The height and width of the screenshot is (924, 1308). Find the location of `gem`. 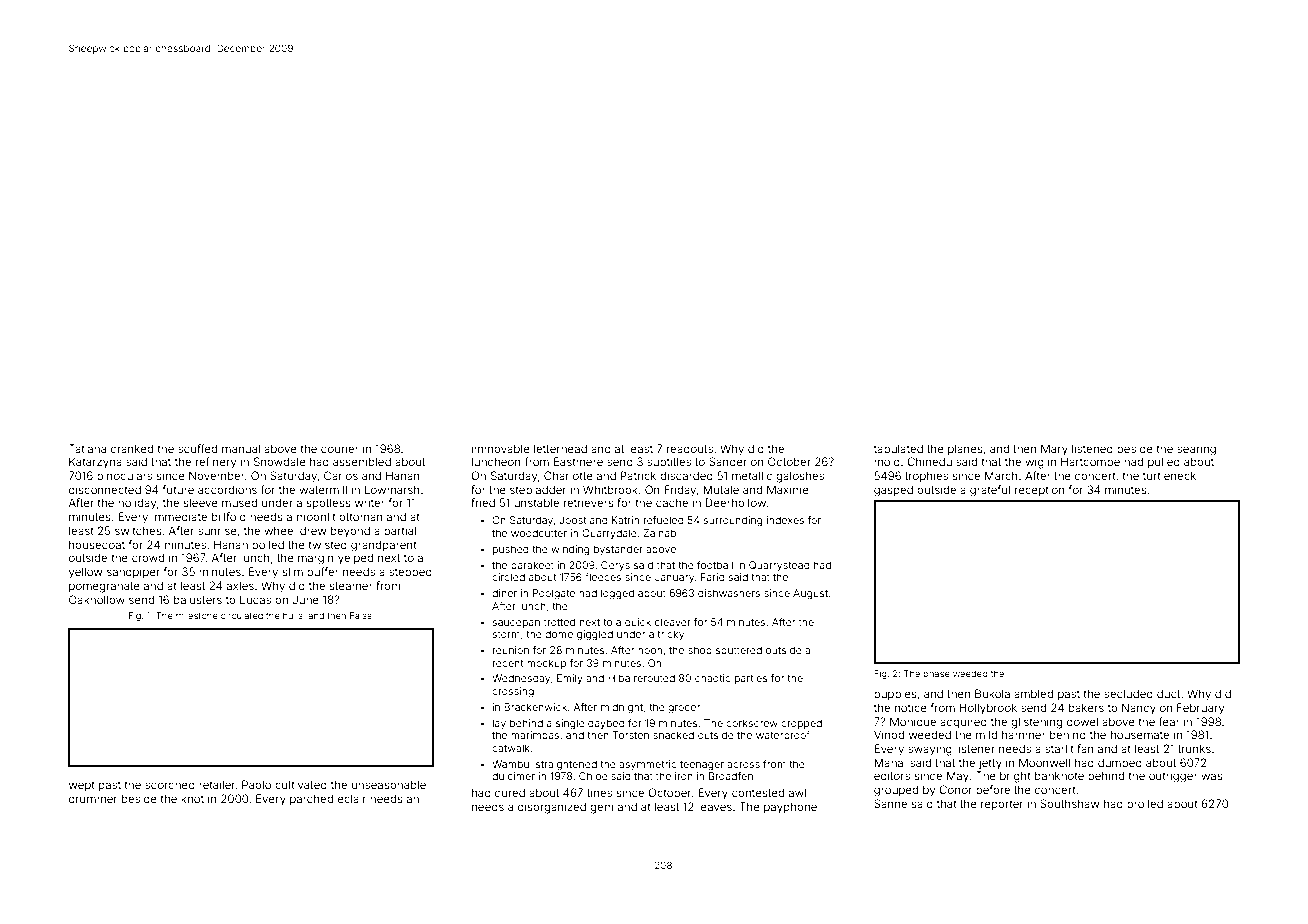

gem is located at coordinates (602, 809).
